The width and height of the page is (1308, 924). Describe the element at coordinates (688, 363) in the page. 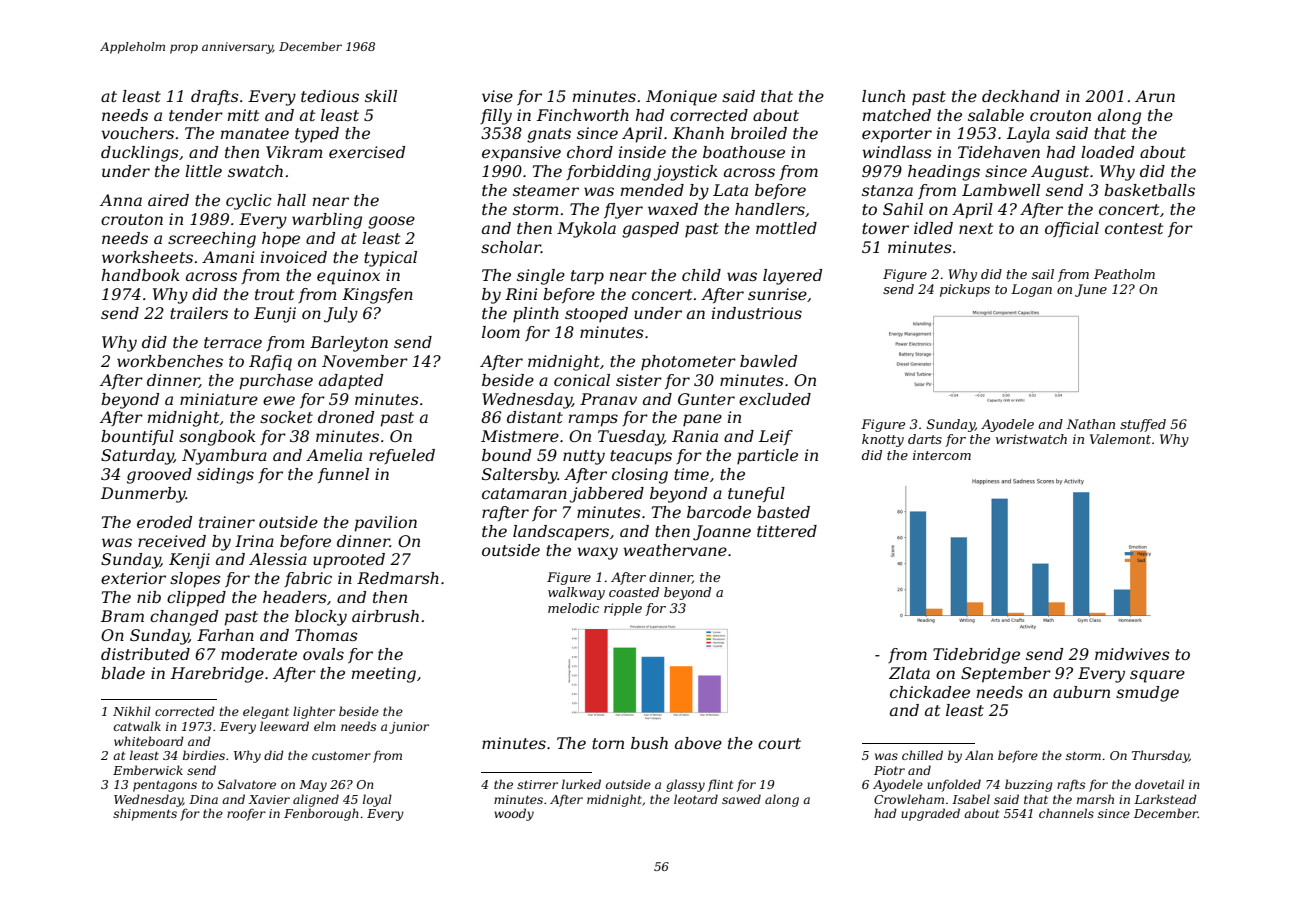

I see `photometer` at that location.
